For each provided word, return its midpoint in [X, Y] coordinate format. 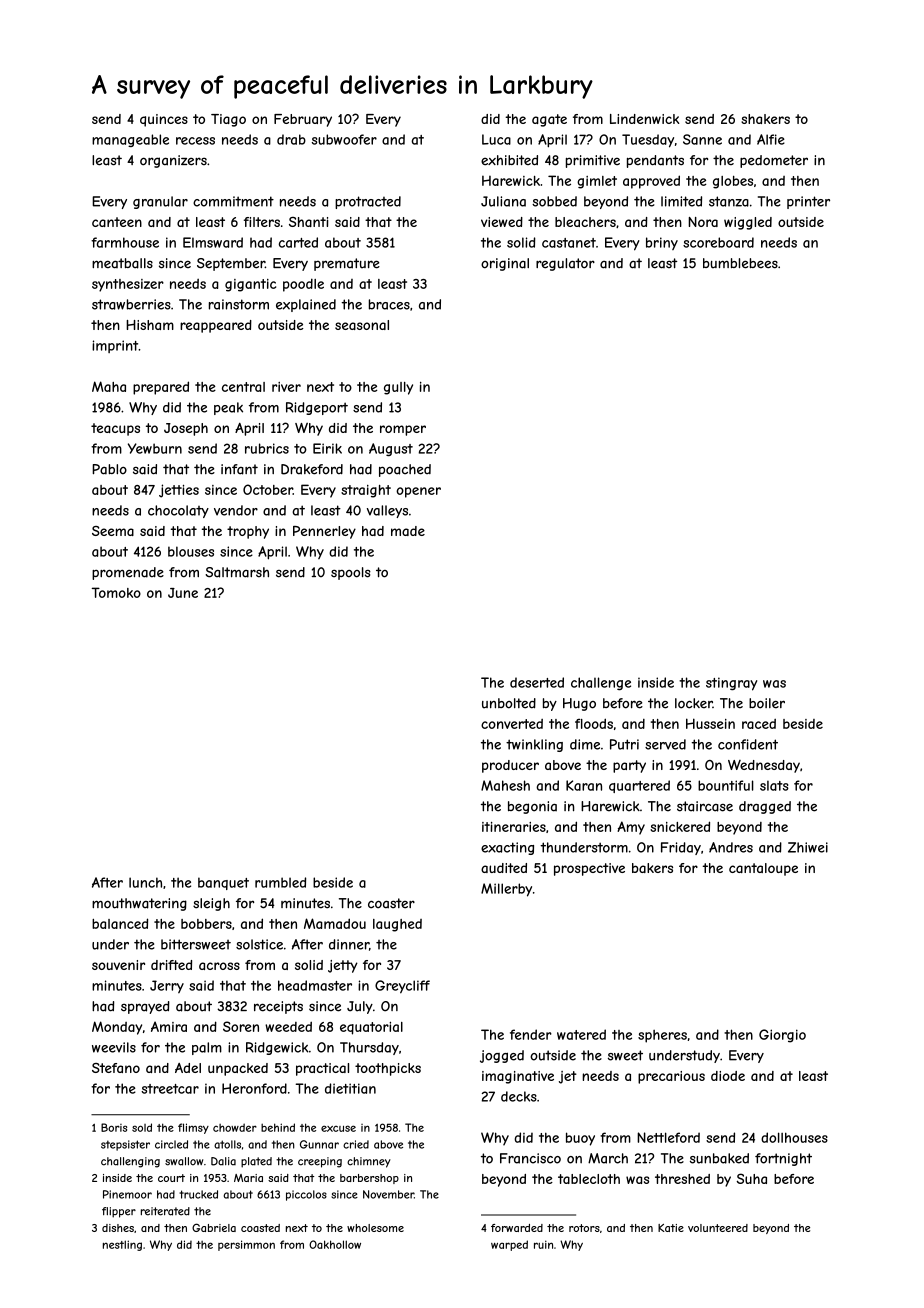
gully [398, 388]
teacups [115, 429]
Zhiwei [808, 847]
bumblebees [740, 263]
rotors [584, 1228]
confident [748, 744]
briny [662, 243]
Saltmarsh [237, 572]
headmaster [315, 985]
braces [389, 304]
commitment [233, 201]
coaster [391, 903]
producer [510, 766]
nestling [122, 1245]
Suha [752, 1178]
